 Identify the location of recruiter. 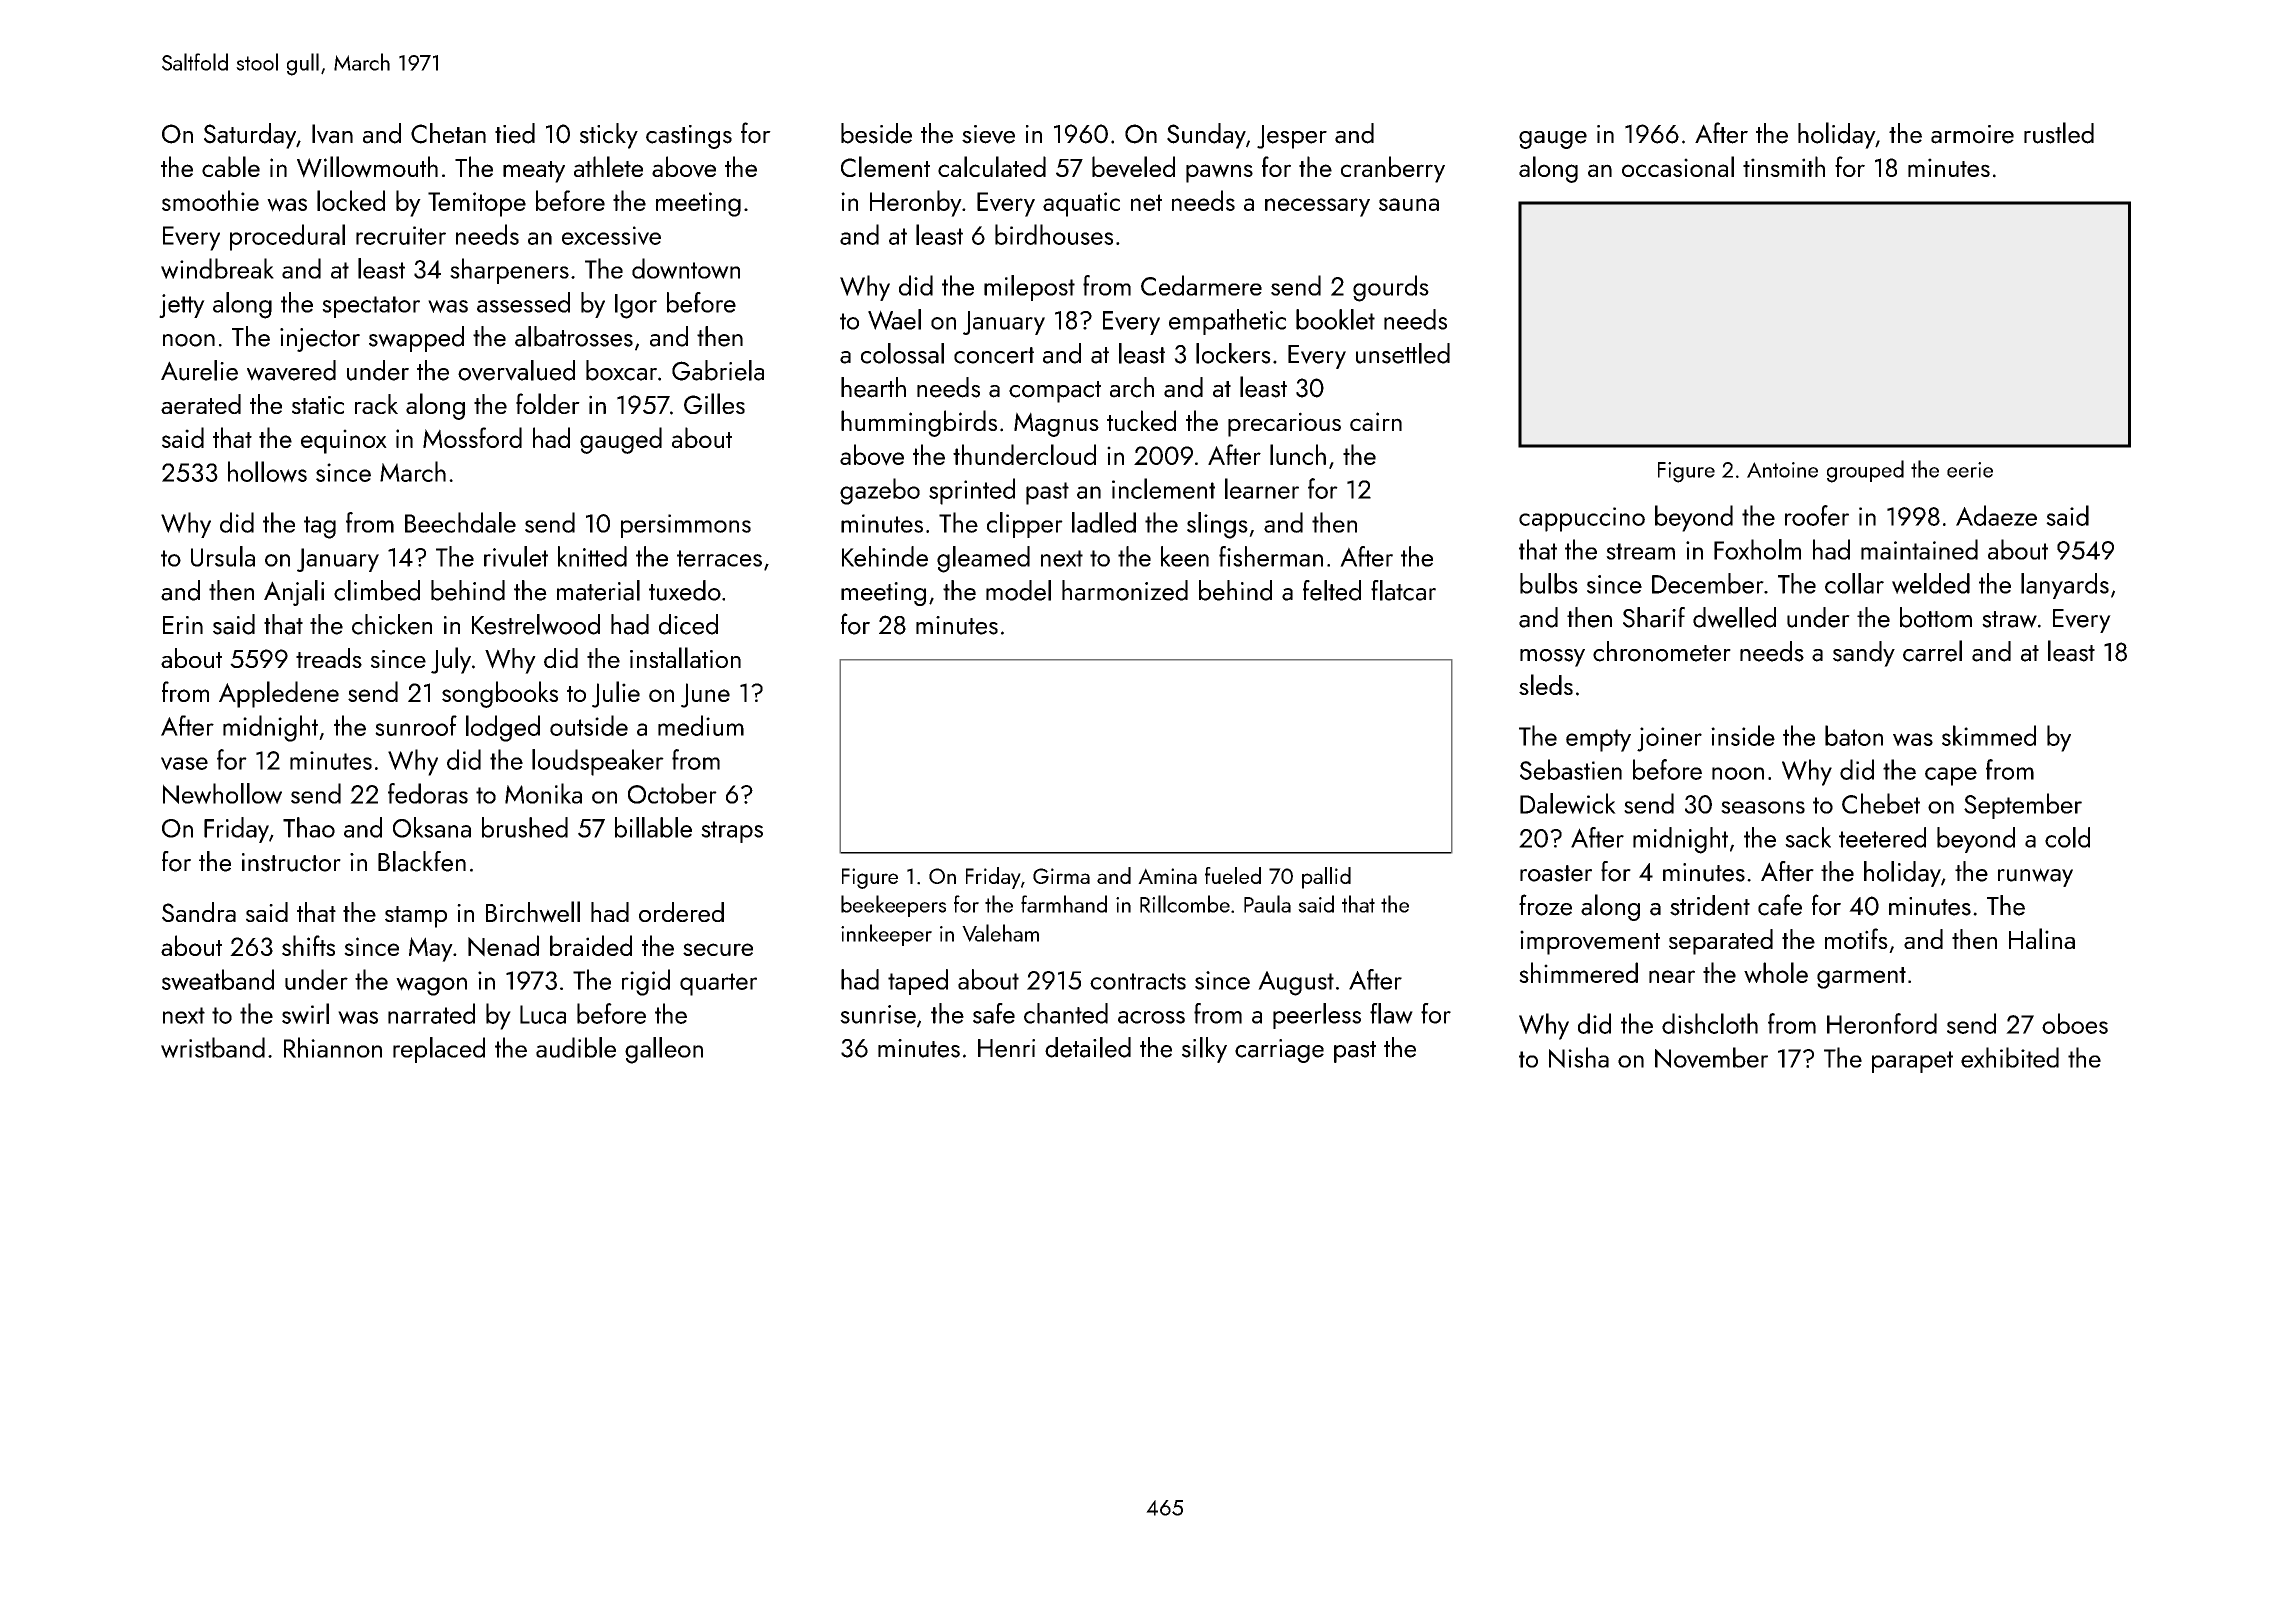
(401, 235).
